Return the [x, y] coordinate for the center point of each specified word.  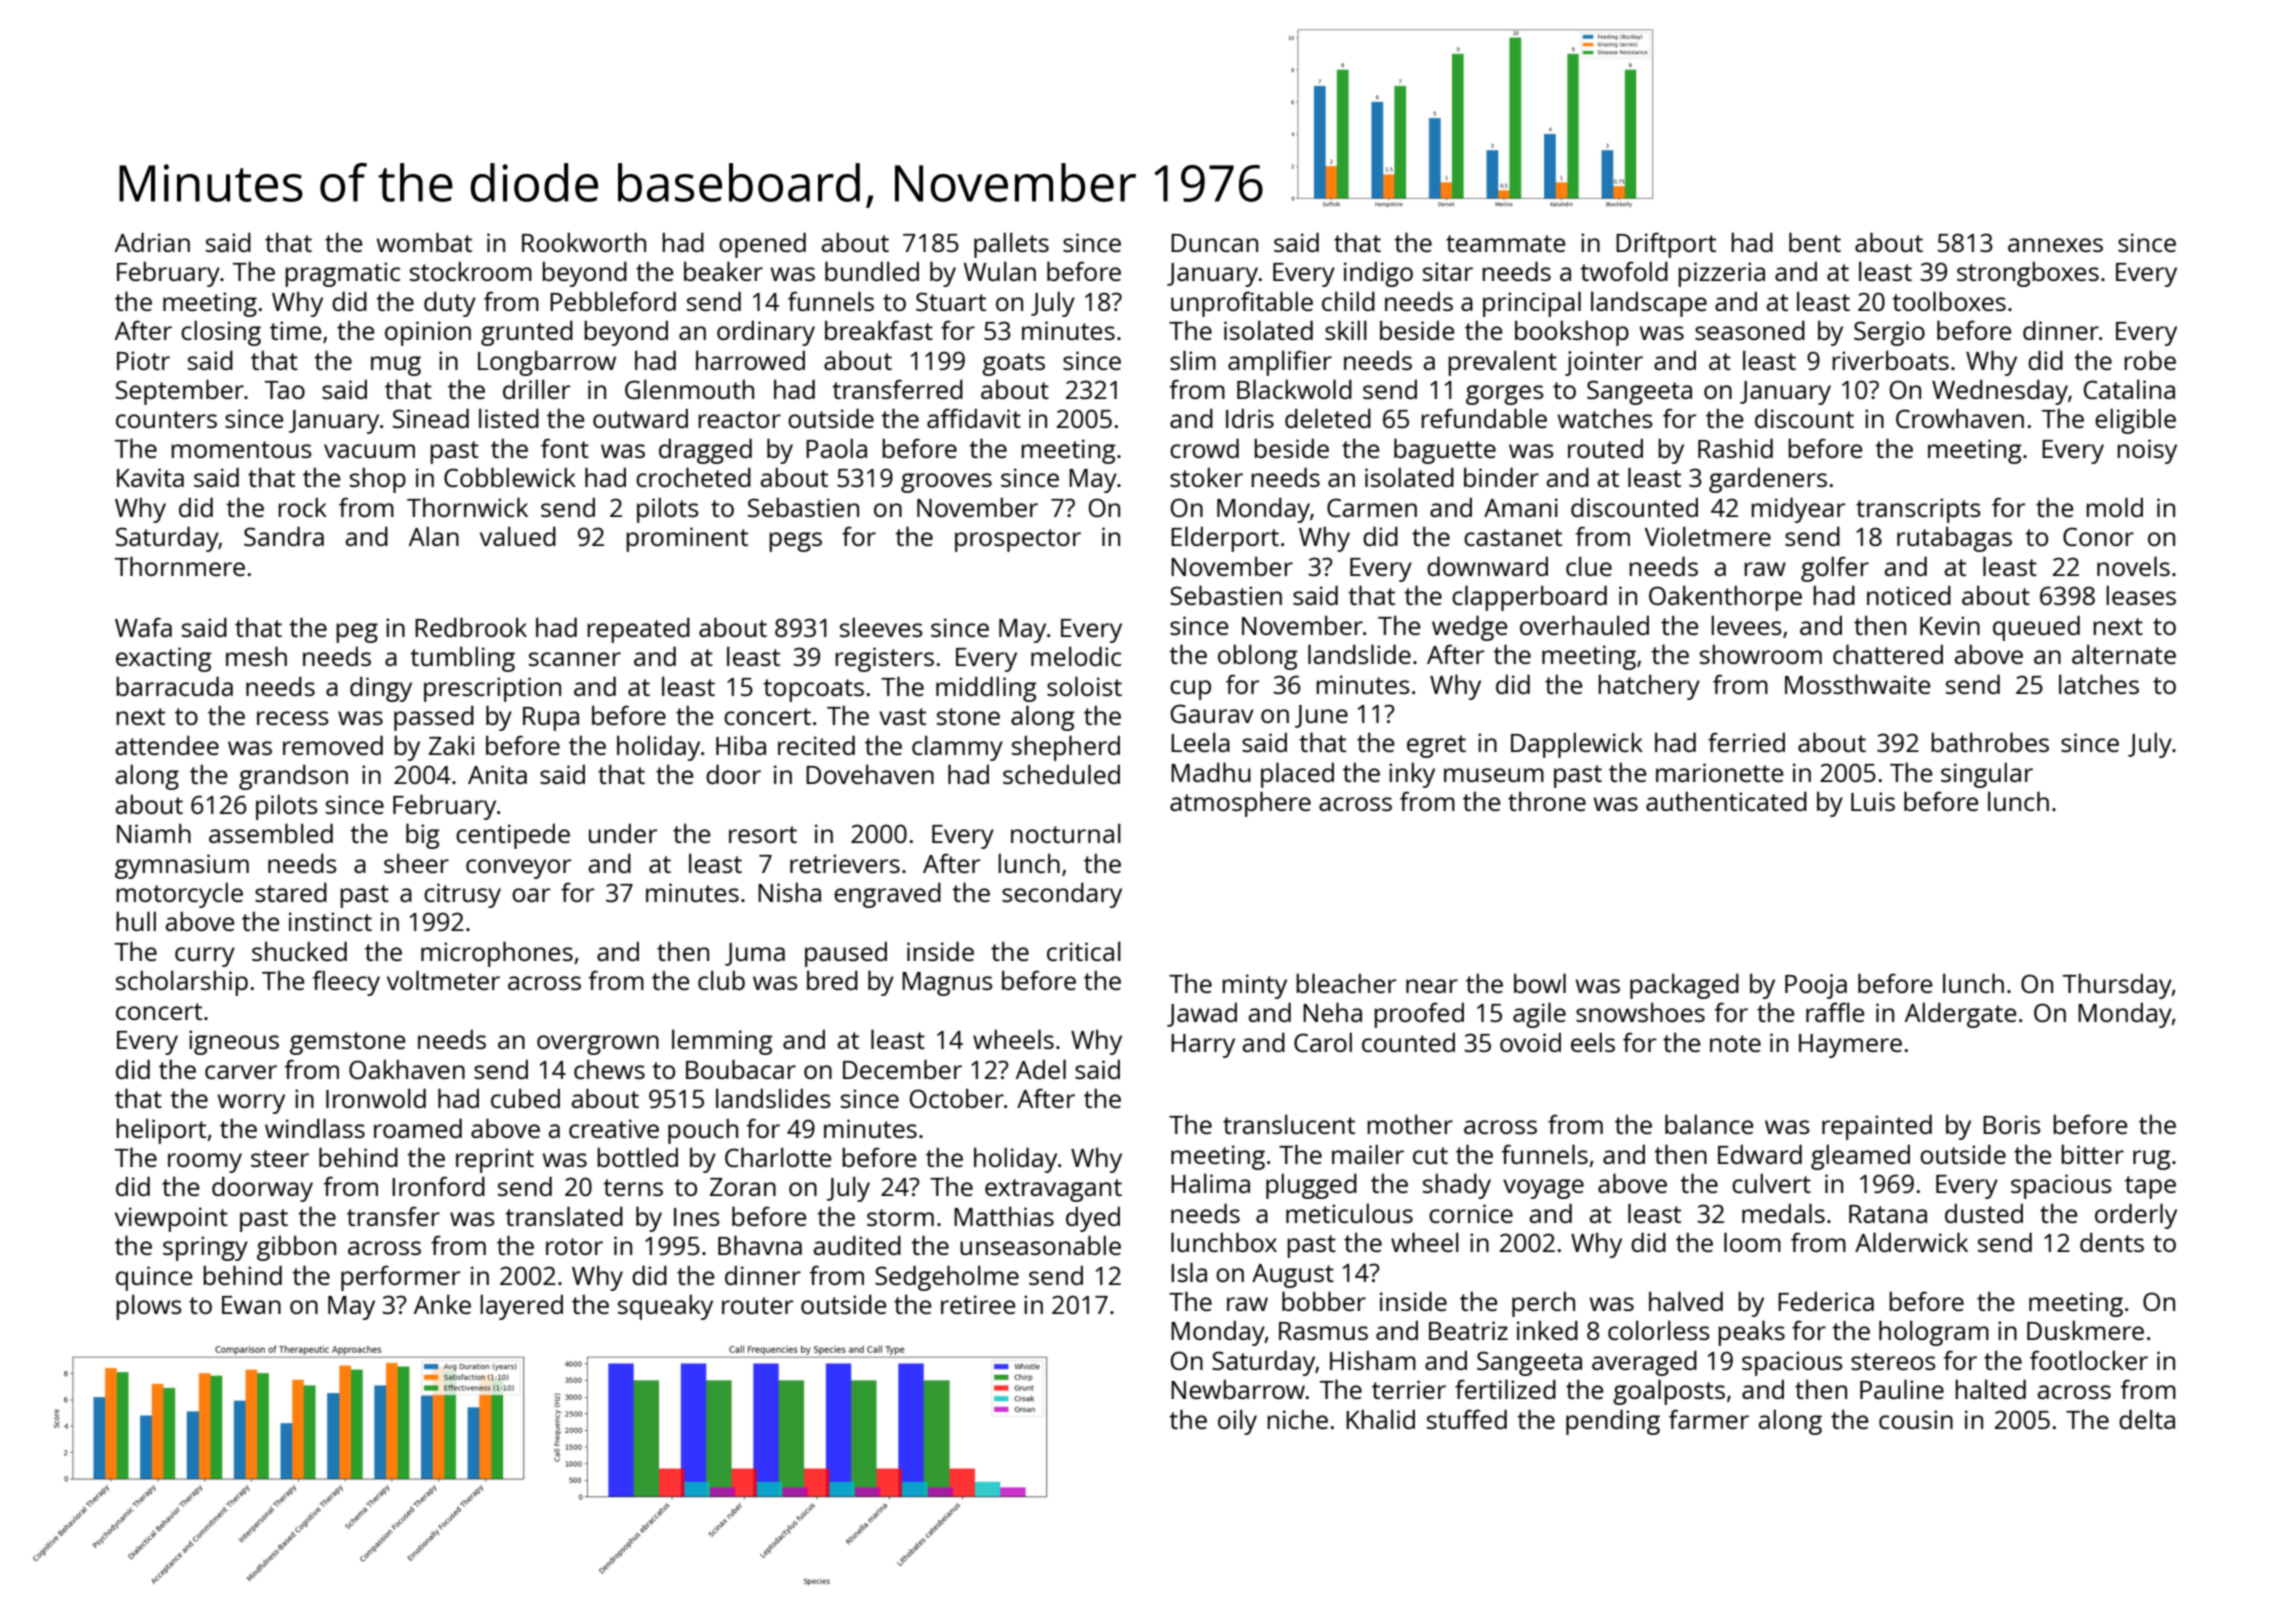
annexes [2055, 245]
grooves [946, 483]
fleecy [346, 983]
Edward [1760, 1154]
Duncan [1214, 243]
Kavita [150, 477]
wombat [424, 242]
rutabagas [1954, 539]
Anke [442, 1304]
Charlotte [778, 1157]
